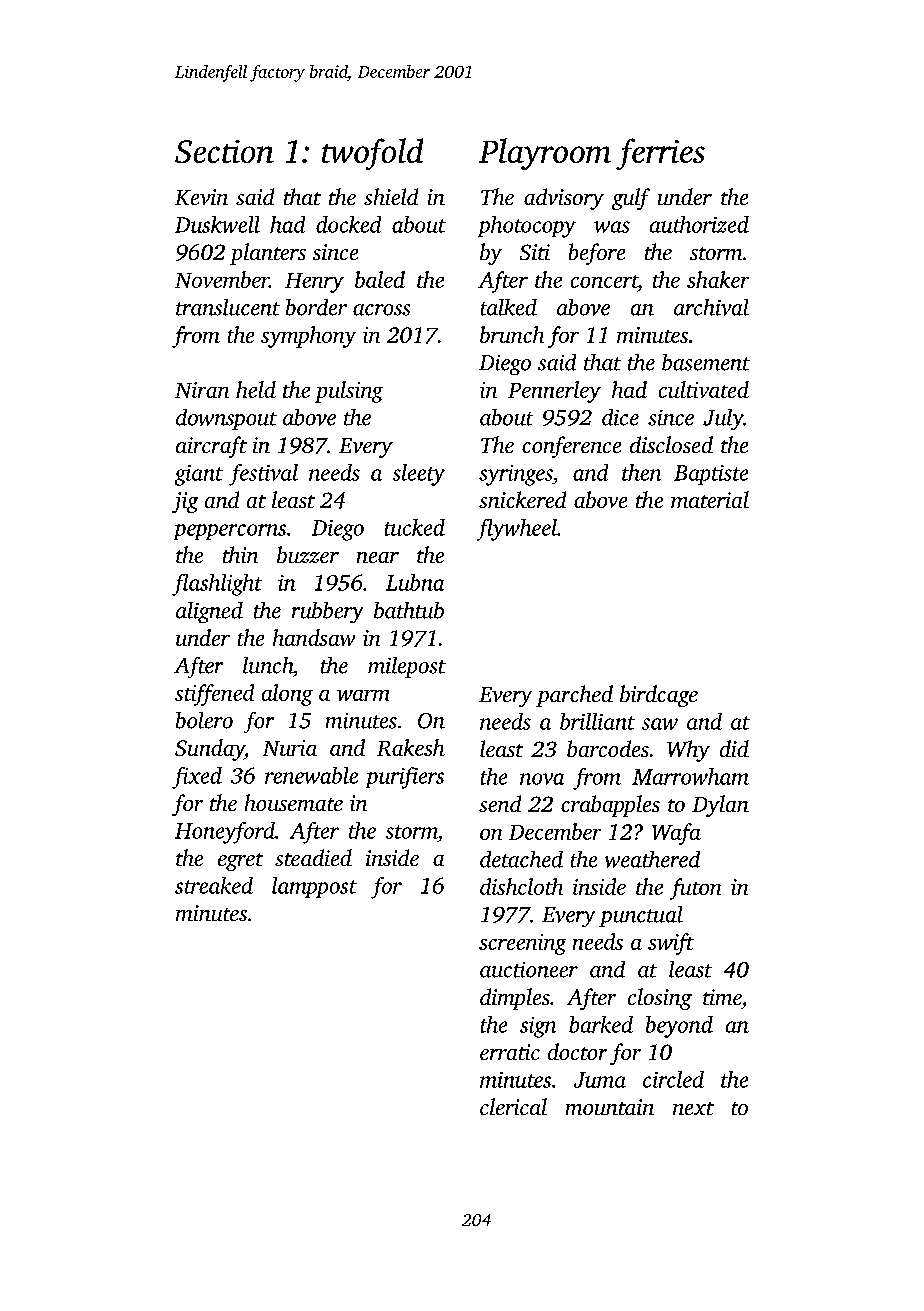  Describe the element at coordinates (720, 806) in the page. I see `Dylan` at that location.
